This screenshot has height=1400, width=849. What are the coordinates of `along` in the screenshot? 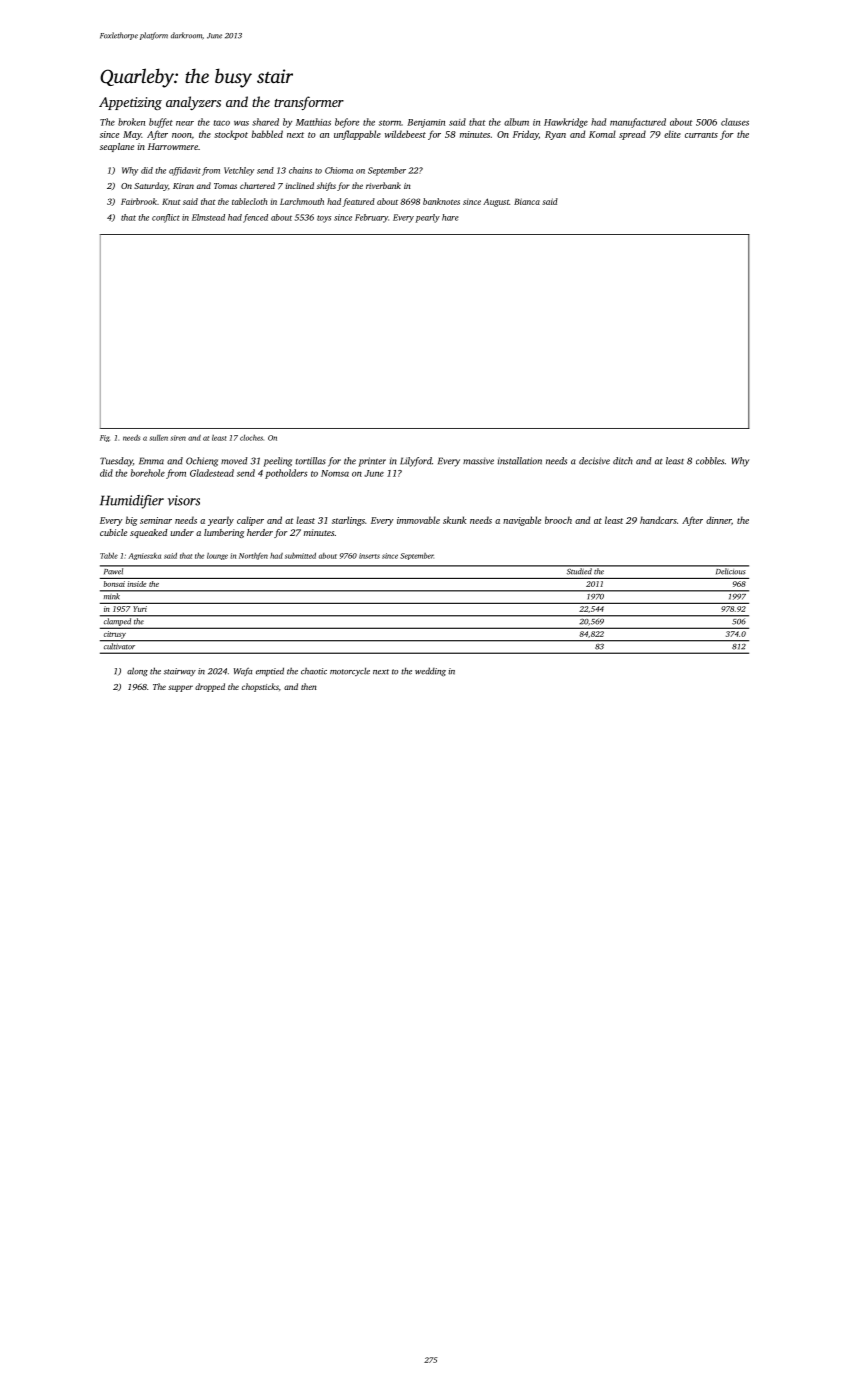 It's located at (137, 671).
